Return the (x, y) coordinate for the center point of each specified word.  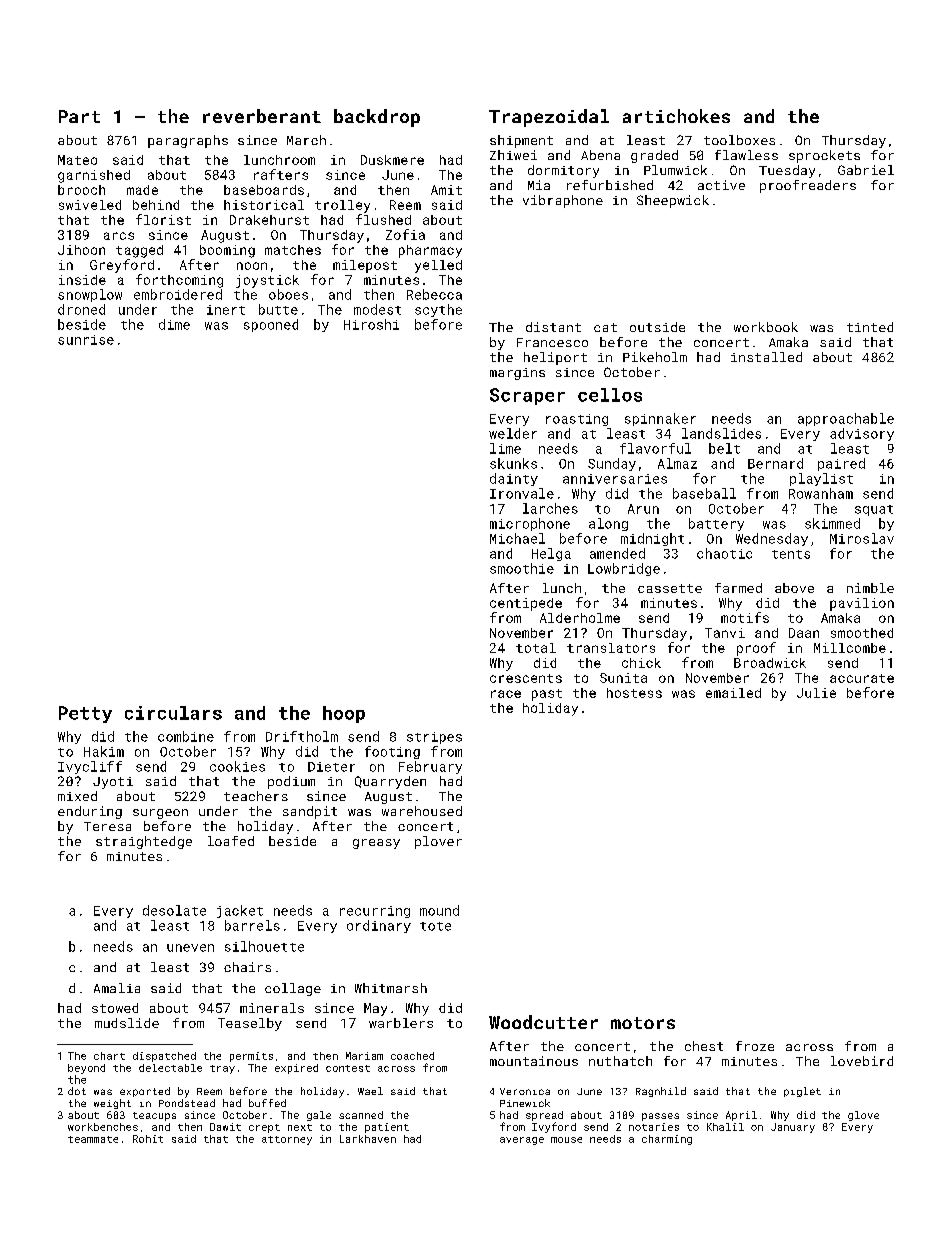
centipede (526, 604)
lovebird (862, 1061)
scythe (438, 310)
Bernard (775, 463)
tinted (870, 327)
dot (77, 1091)
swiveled (90, 205)
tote (435, 926)
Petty (85, 714)
